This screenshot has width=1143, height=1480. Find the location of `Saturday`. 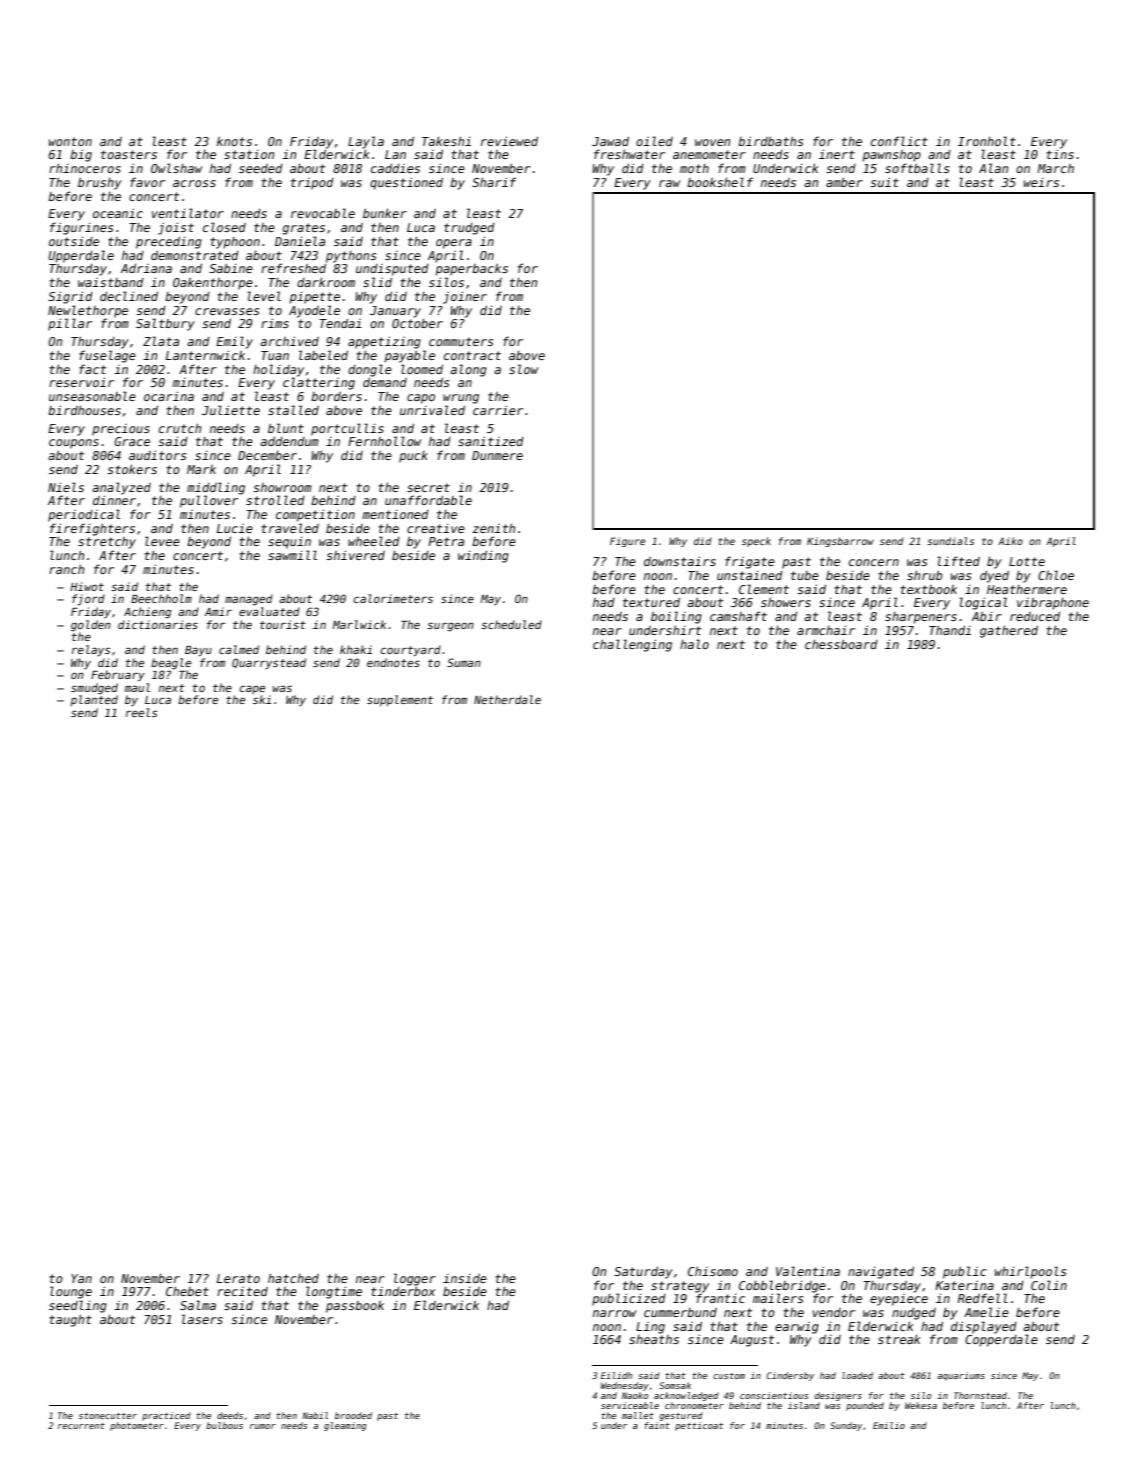

Saturday is located at coordinates (643, 1272).
